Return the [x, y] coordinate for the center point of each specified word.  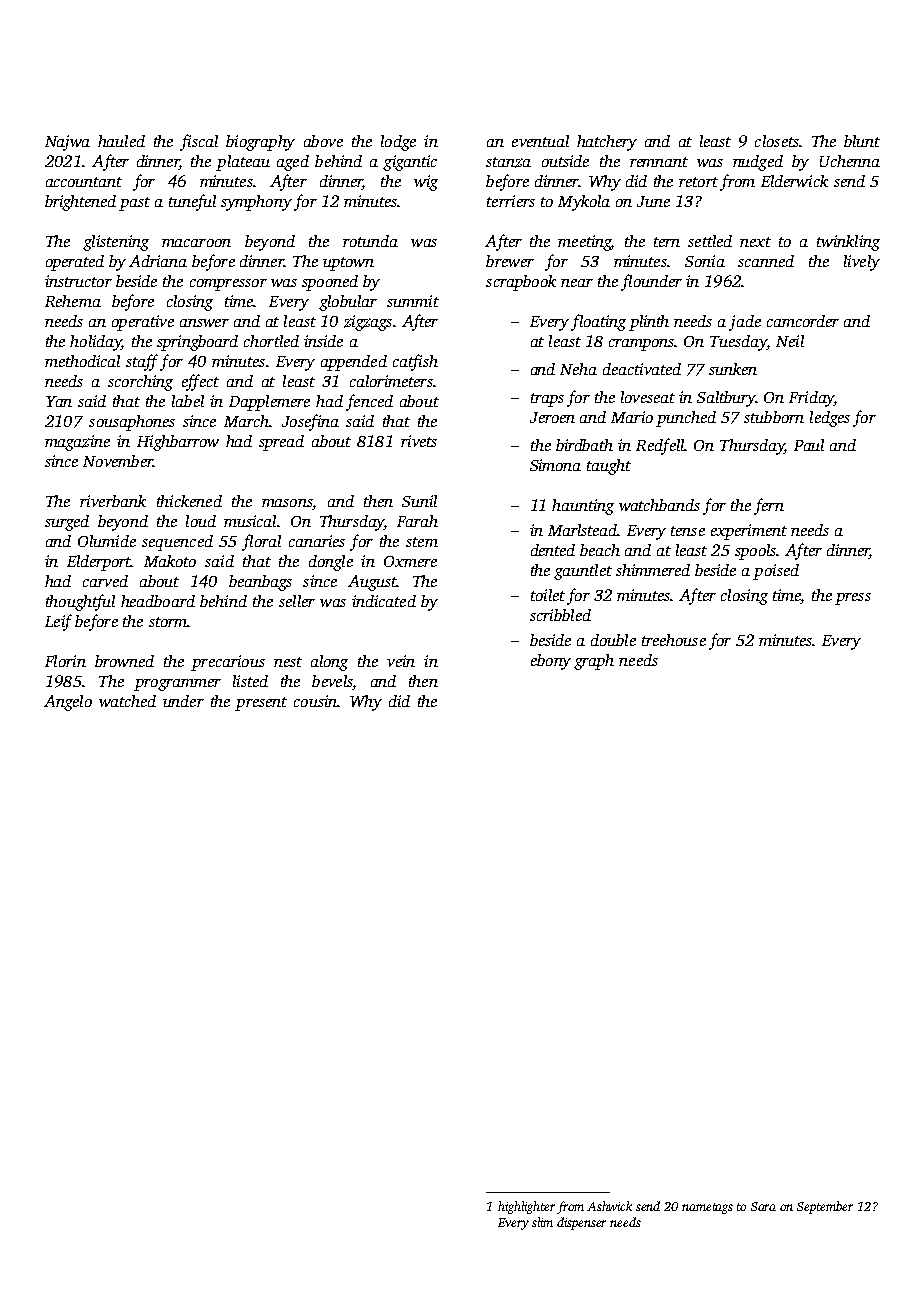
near [577, 283]
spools [756, 552]
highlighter [526, 1207]
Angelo [68, 703]
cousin [315, 701]
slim [542, 1222]
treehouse [674, 640]
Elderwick [794, 181]
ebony [551, 662]
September [825, 1207]
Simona [555, 465]
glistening [116, 243]
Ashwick [609, 1206]
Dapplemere [269, 403]
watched [127, 701]
